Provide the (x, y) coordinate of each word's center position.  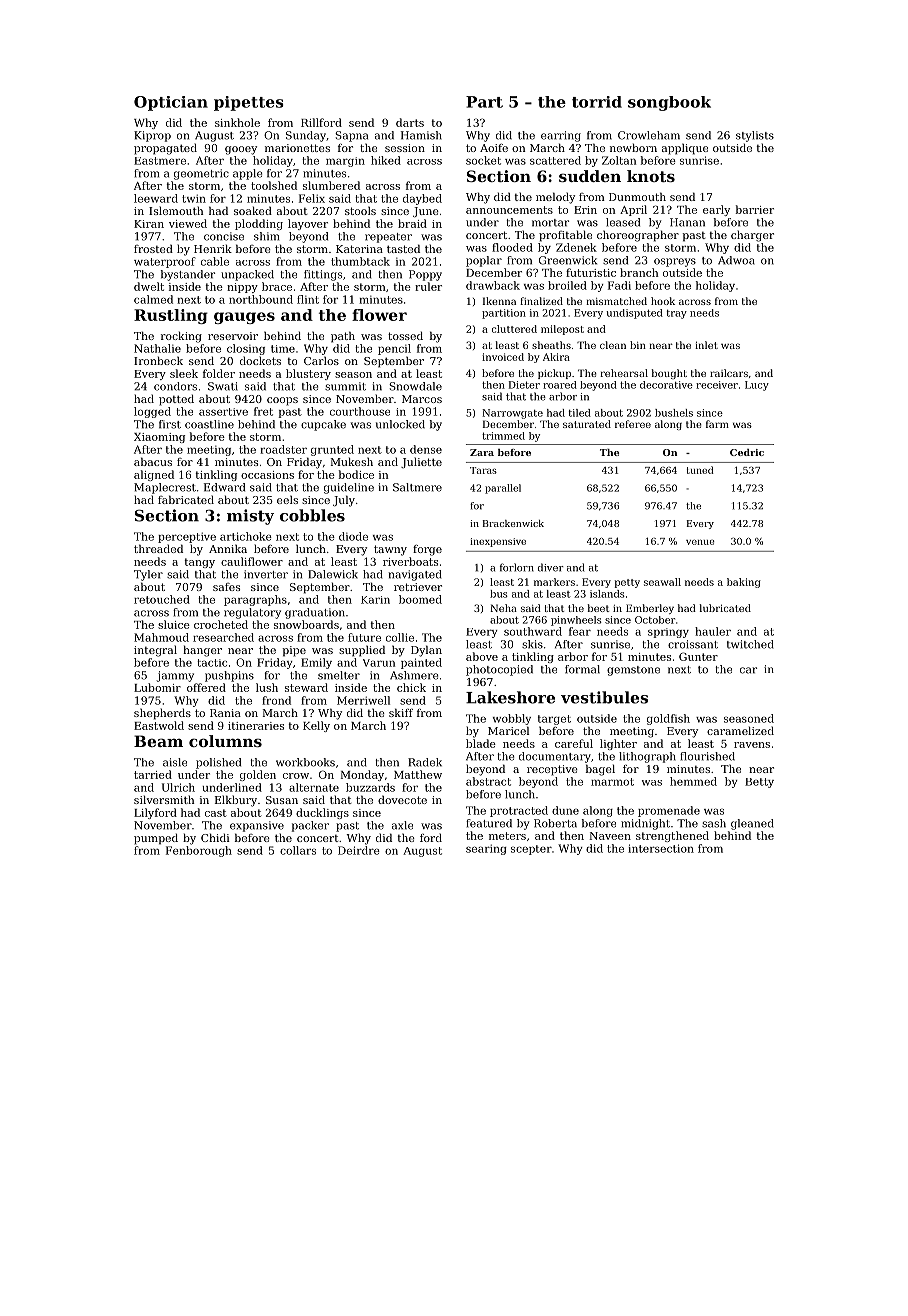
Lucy (757, 386)
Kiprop (152, 136)
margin (345, 162)
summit (345, 386)
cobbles (312, 515)
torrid (597, 102)
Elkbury (236, 801)
